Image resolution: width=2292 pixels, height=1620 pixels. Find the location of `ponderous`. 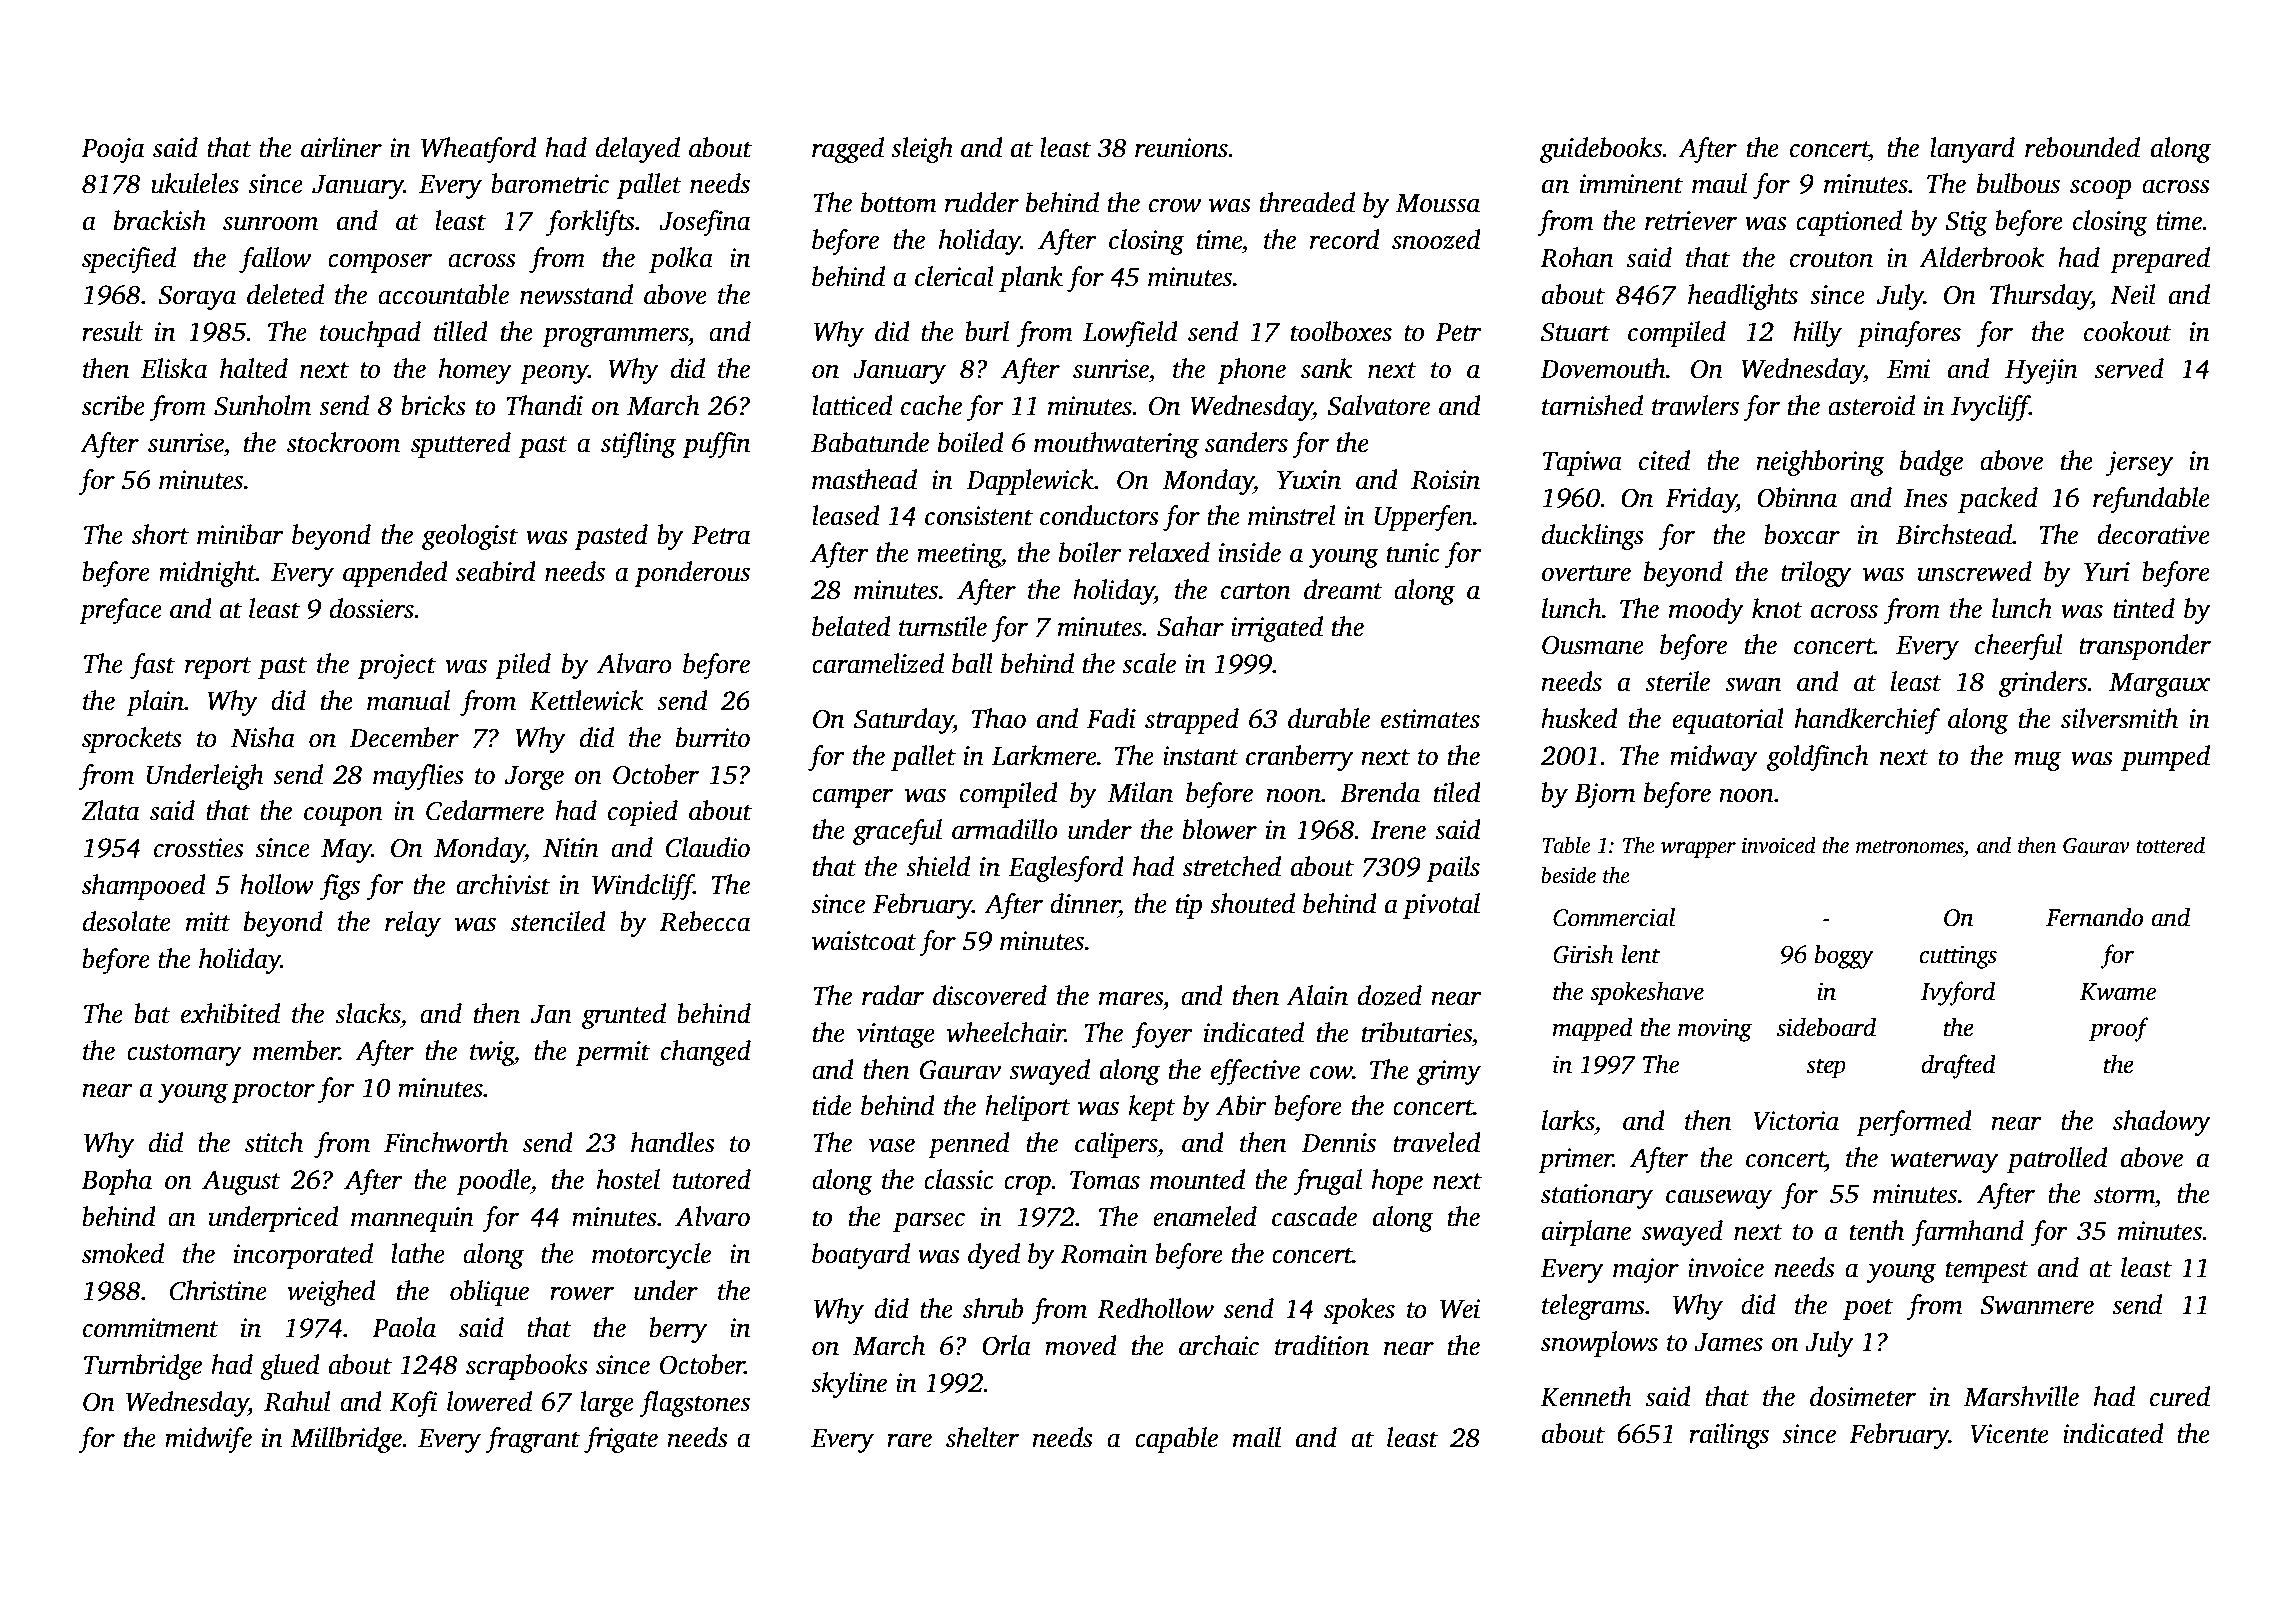

ponderous is located at coordinates (692, 574).
